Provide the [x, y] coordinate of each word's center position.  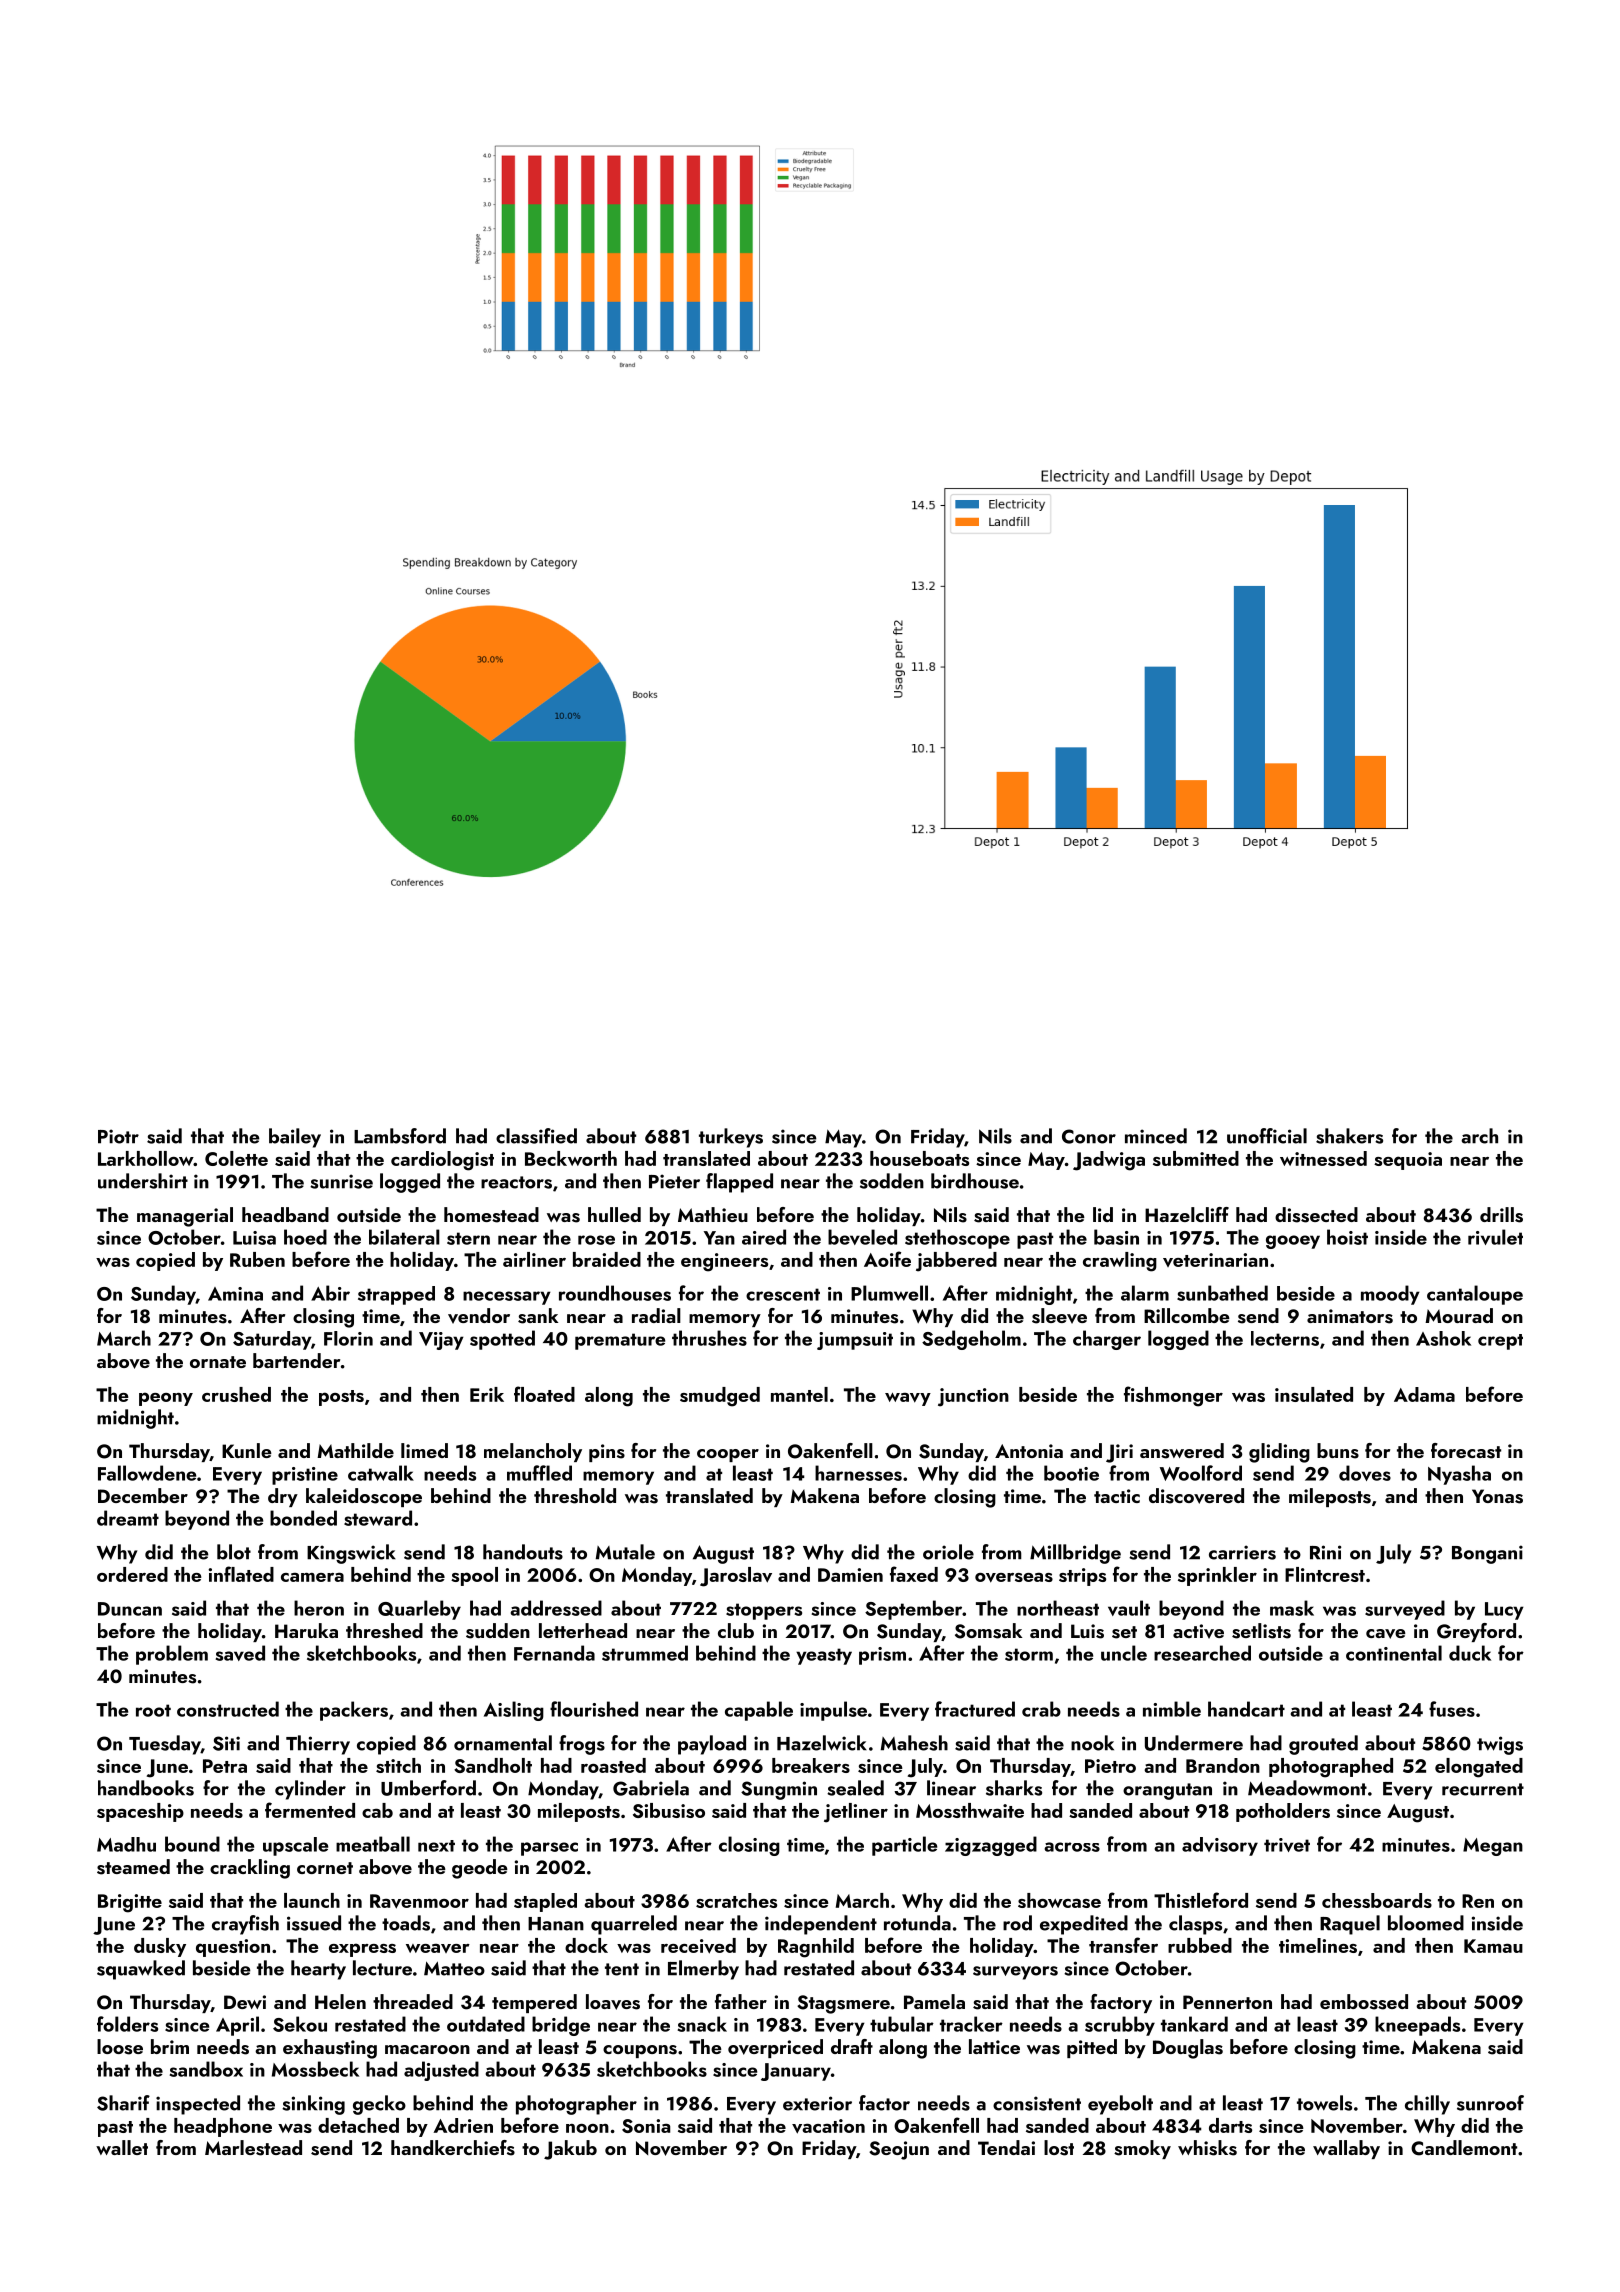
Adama [1424, 1394]
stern [468, 1238]
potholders [1283, 1812]
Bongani [1487, 1554]
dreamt [128, 1518]
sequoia [1408, 1161]
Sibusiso [669, 1810]
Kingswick [351, 1554]
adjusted [441, 2071]
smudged [720, 1397]
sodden [892, 1181]
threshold [575, 1496]
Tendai [1006, 2147]
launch [312, 1900]
